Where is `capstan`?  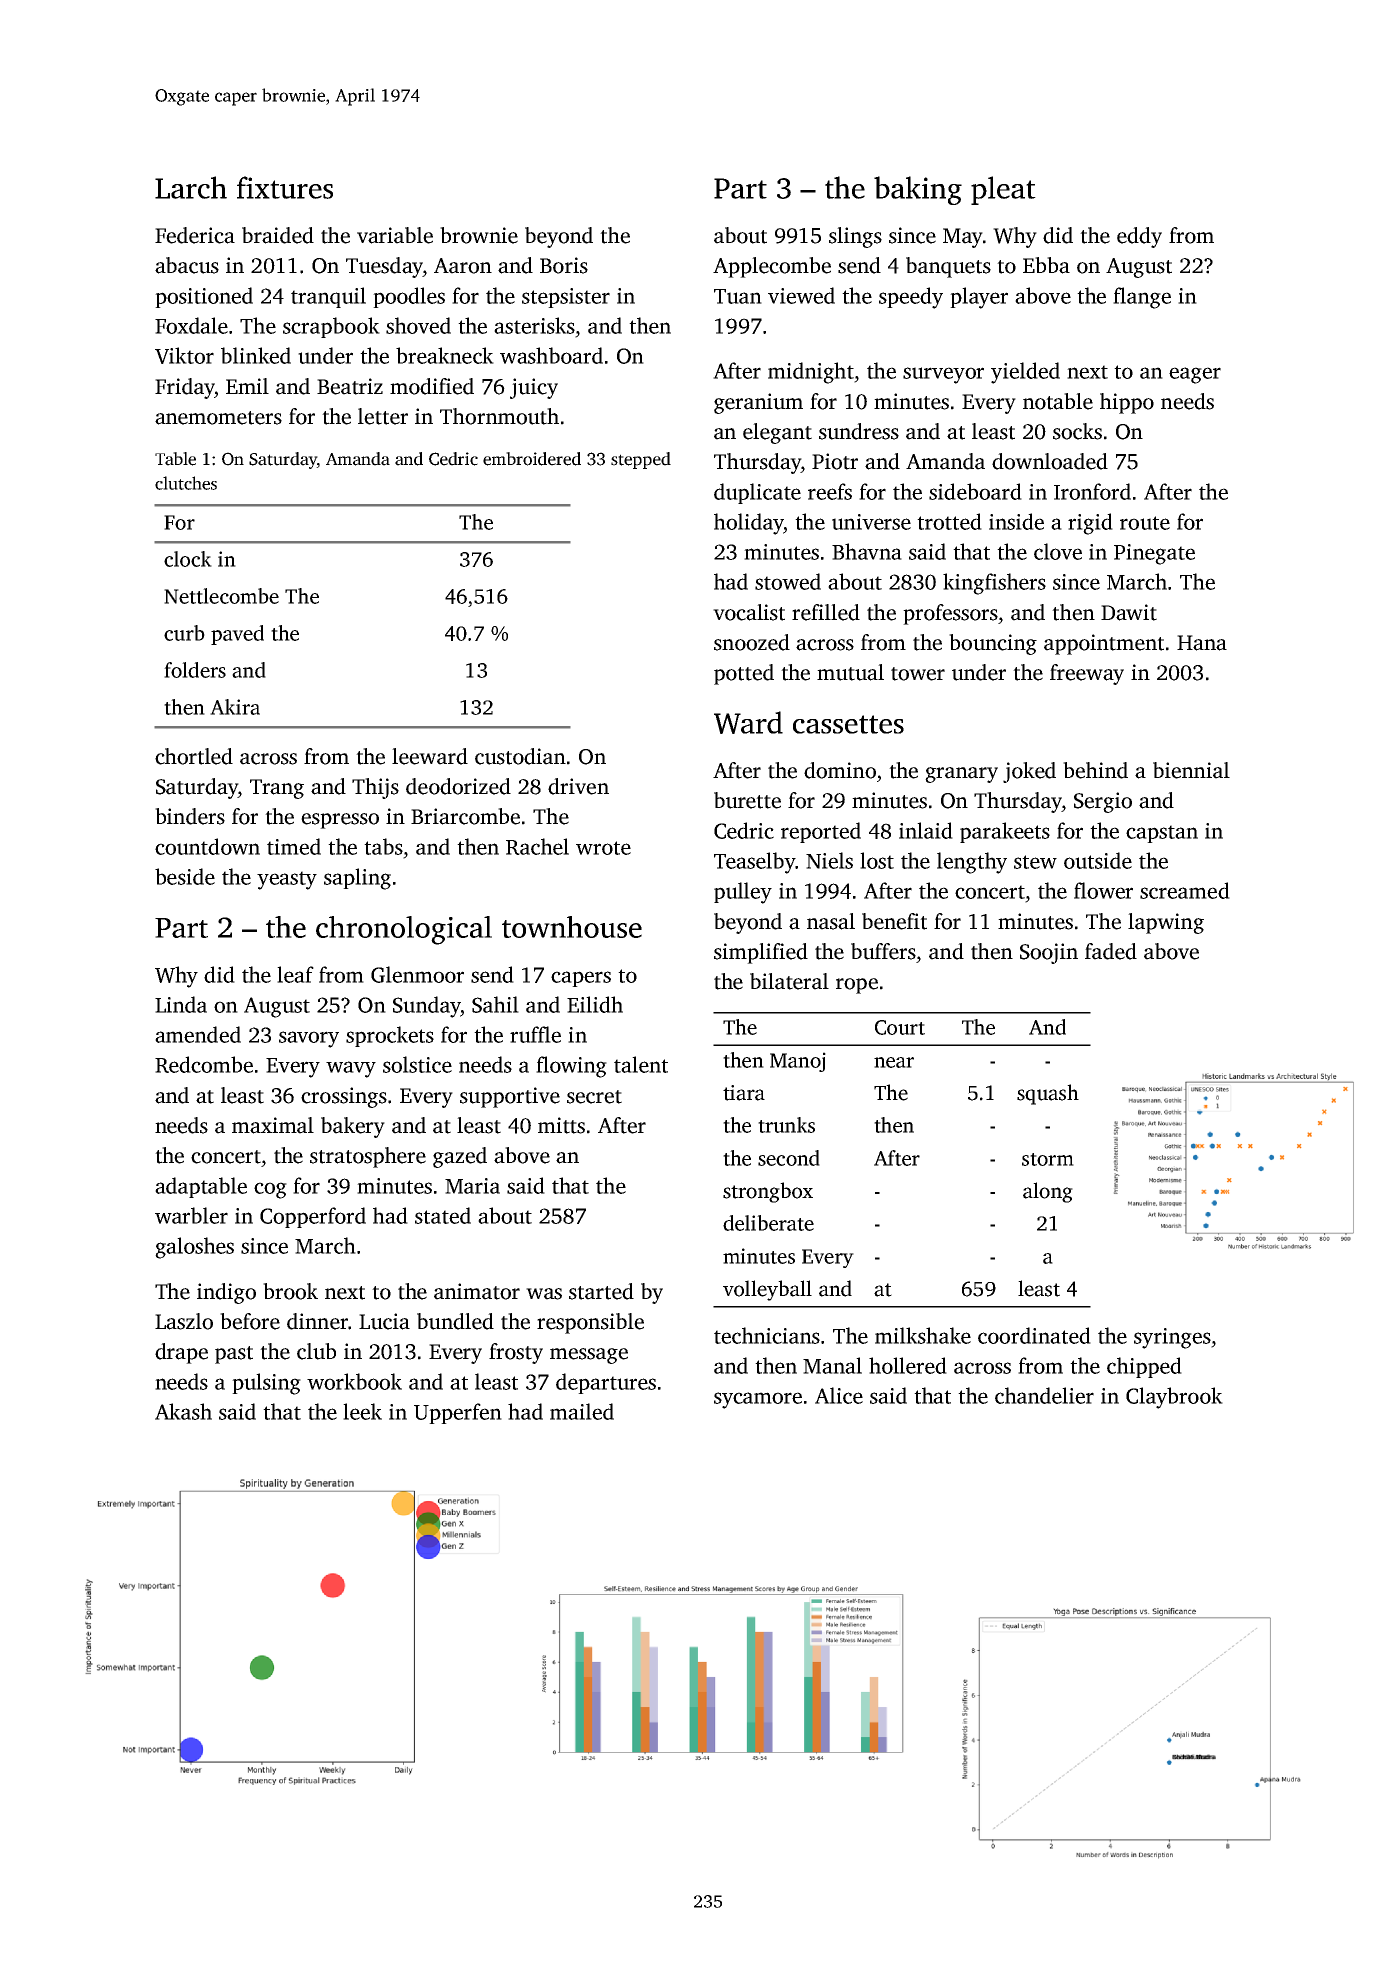 capstan is located at coordinates (1162, 834).
